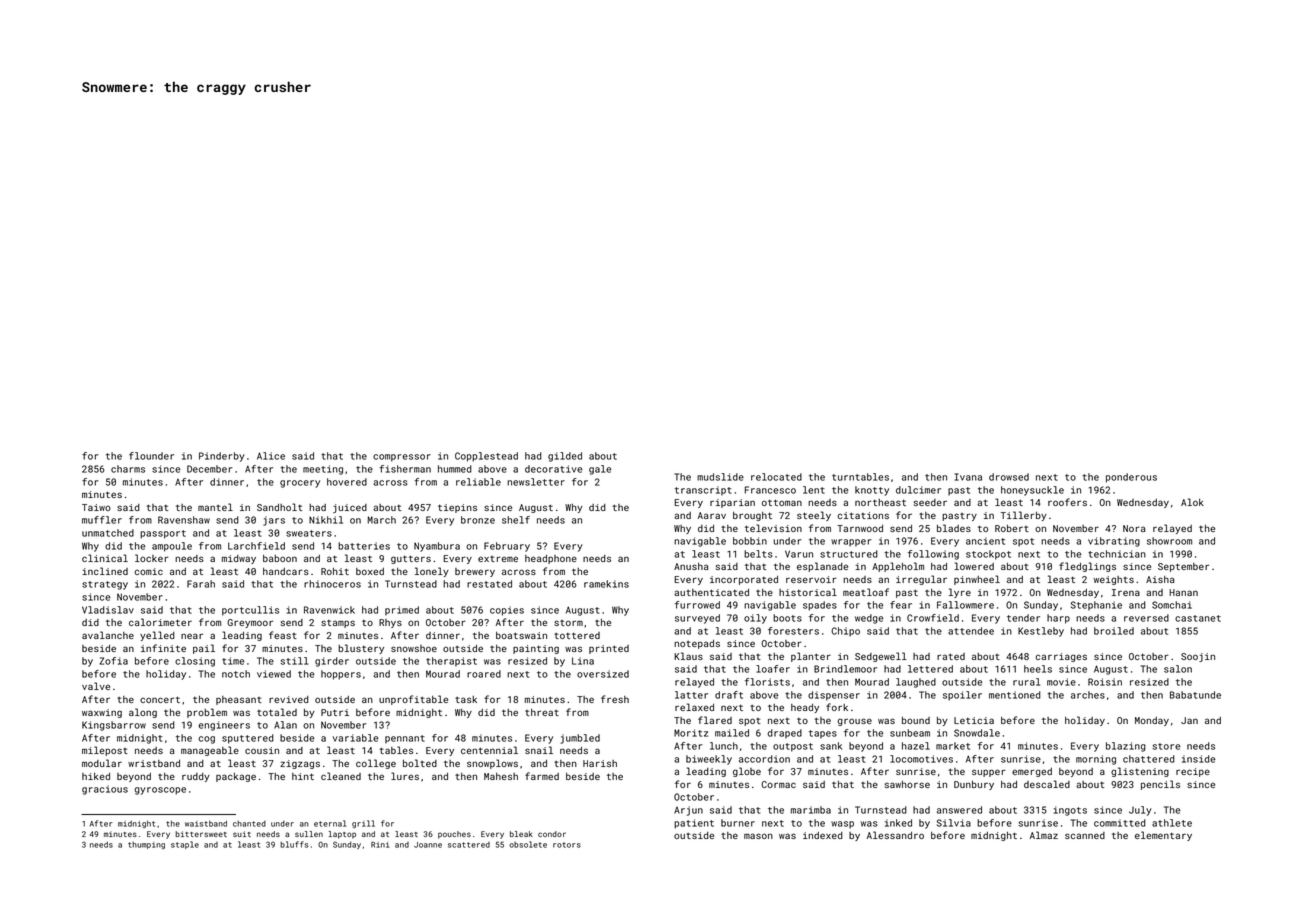 The width and height of the document is (1308, 924). I want to click on rotors, so click(567, 845).
